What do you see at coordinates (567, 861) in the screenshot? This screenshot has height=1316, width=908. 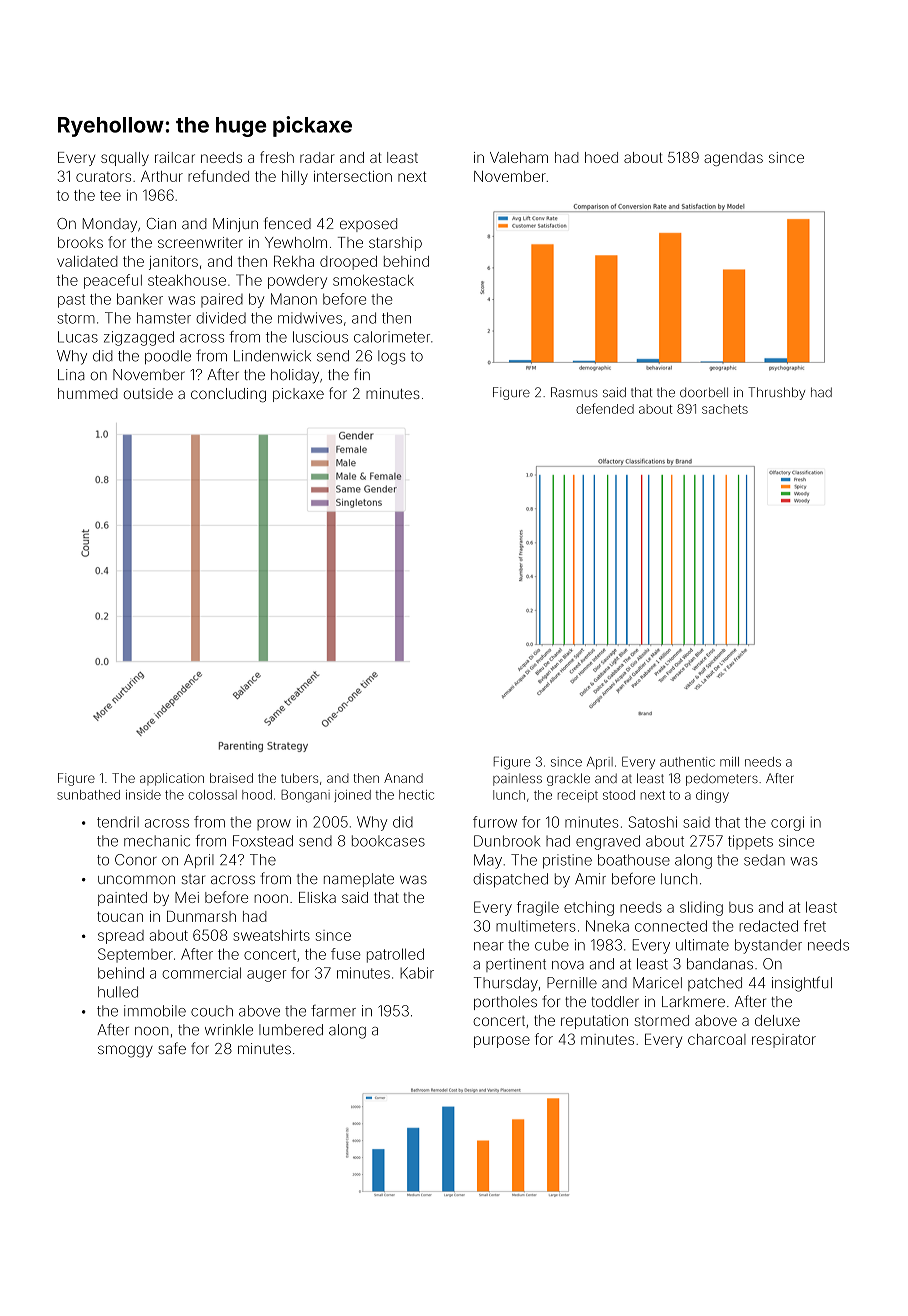 I see `pristine` at bounding box center [567, 861].
